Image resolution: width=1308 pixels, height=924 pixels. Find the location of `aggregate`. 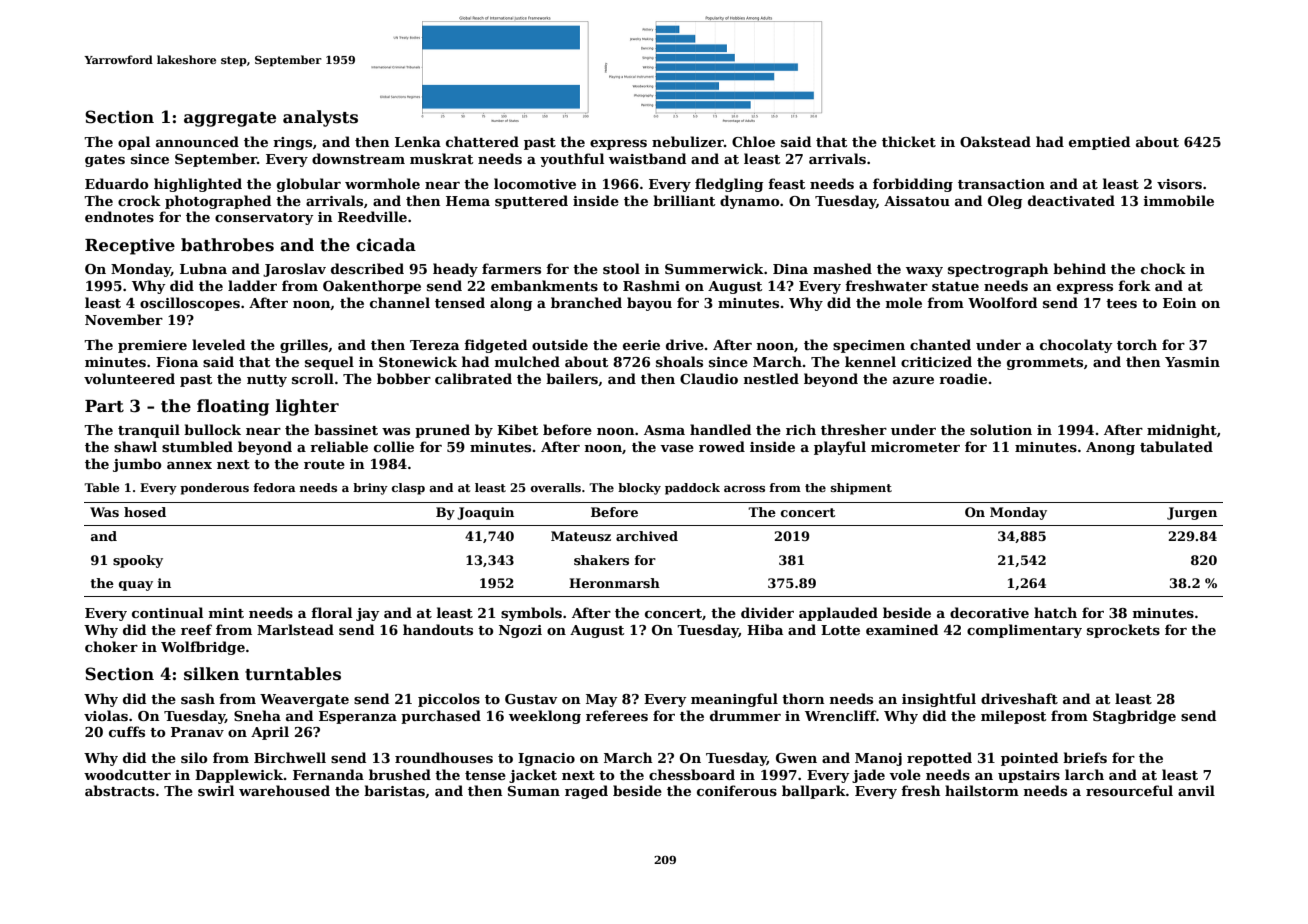

aggregate is located at coordinates (230, 119).
